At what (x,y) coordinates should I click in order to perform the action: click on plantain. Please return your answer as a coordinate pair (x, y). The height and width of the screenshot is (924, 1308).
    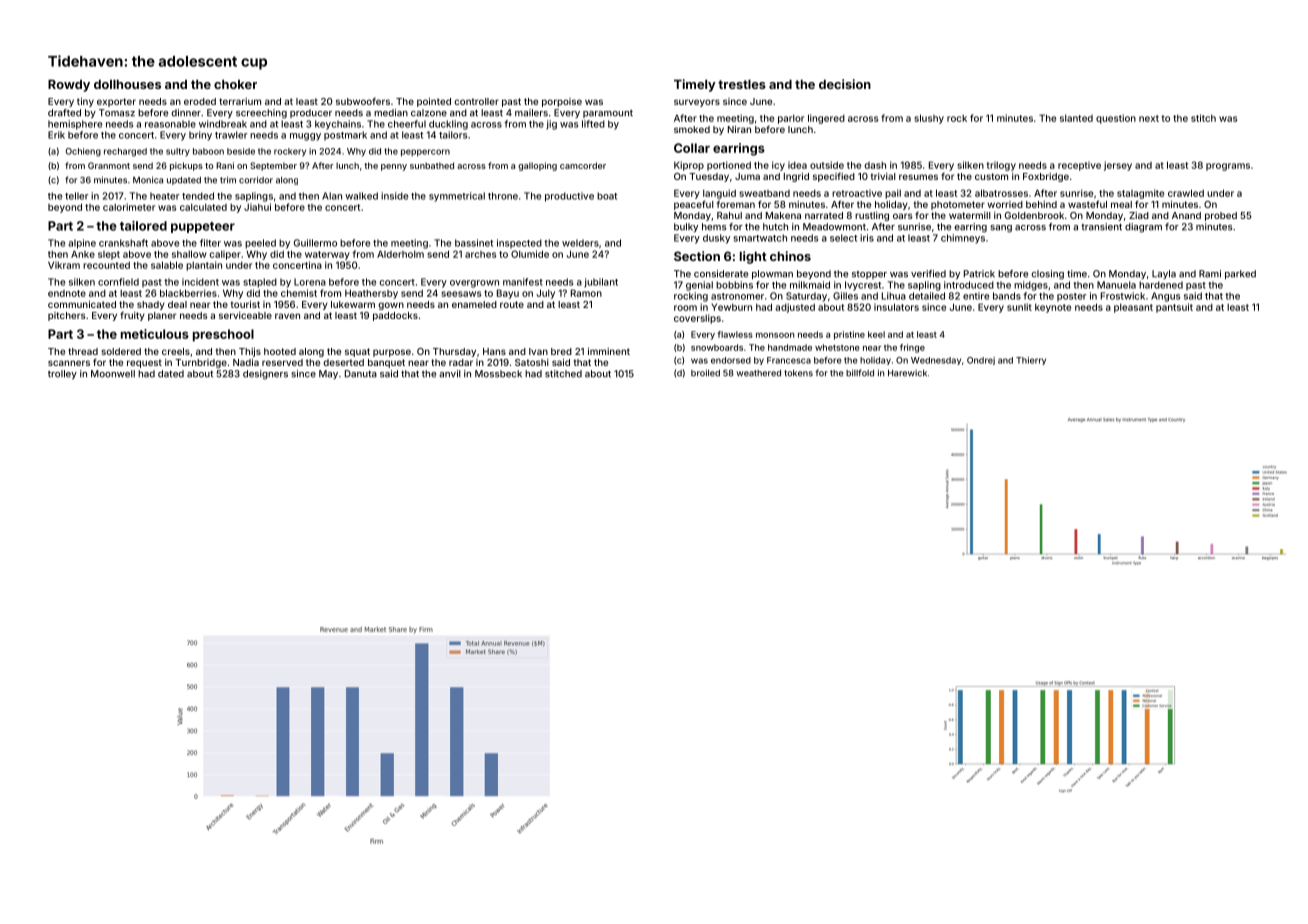
    Looking at the image, I should click on (204, 266).
